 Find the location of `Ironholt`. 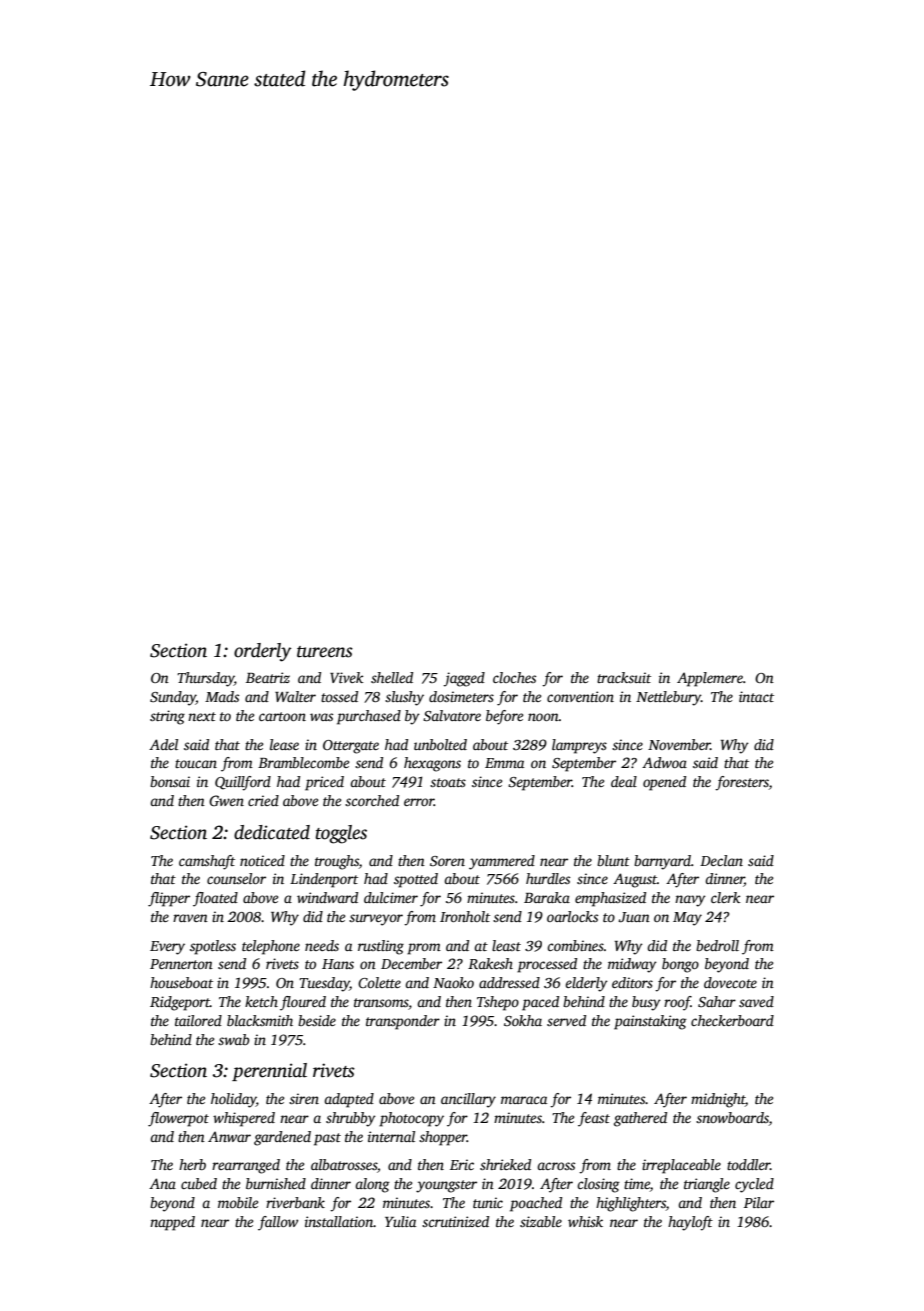

Ironholt is located at coordinates (465, 916).
